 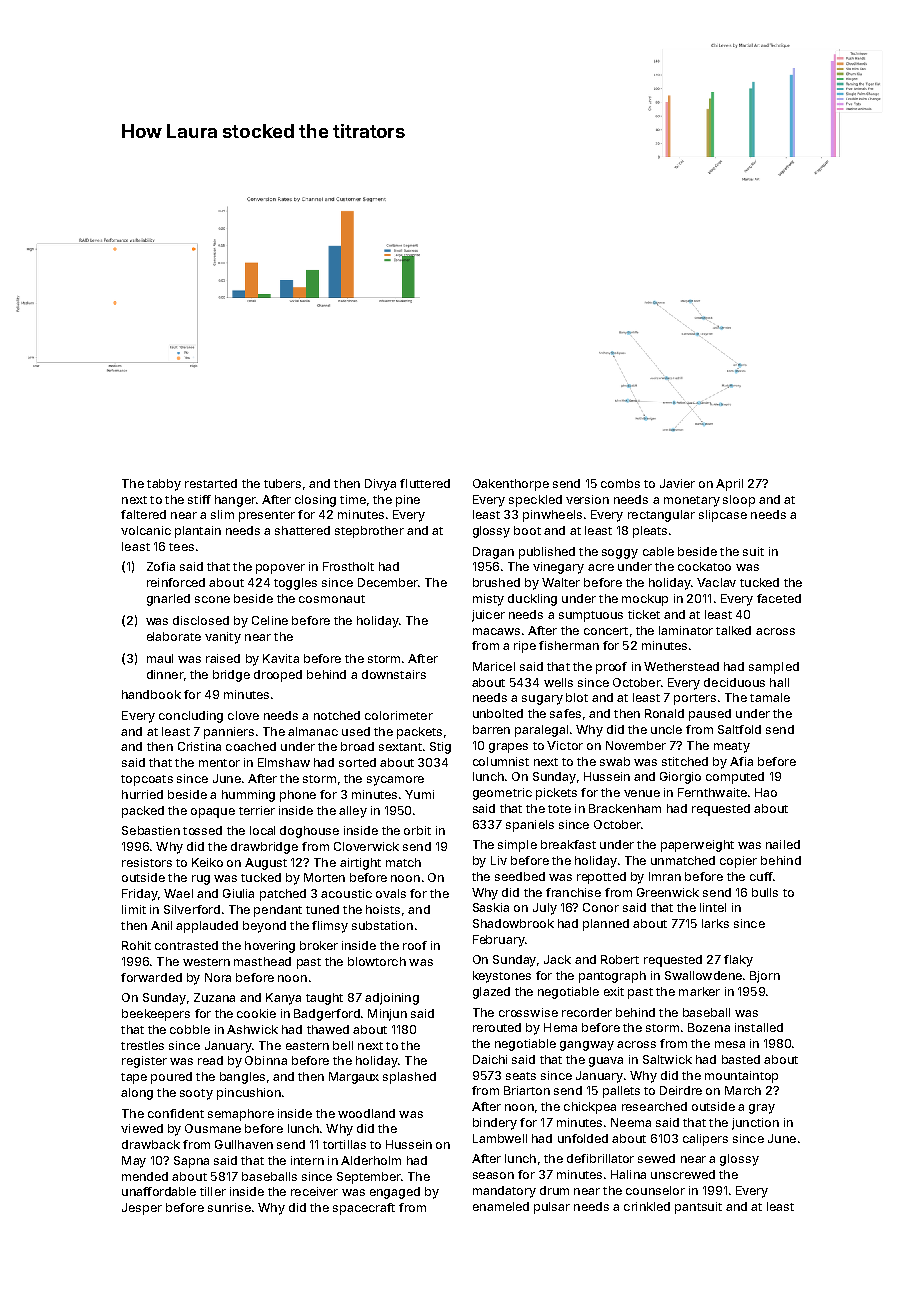 What do you see at coordinates (739, 729) in the screenshot?
I see `Saltfold` at bounding box center [739, 729].
